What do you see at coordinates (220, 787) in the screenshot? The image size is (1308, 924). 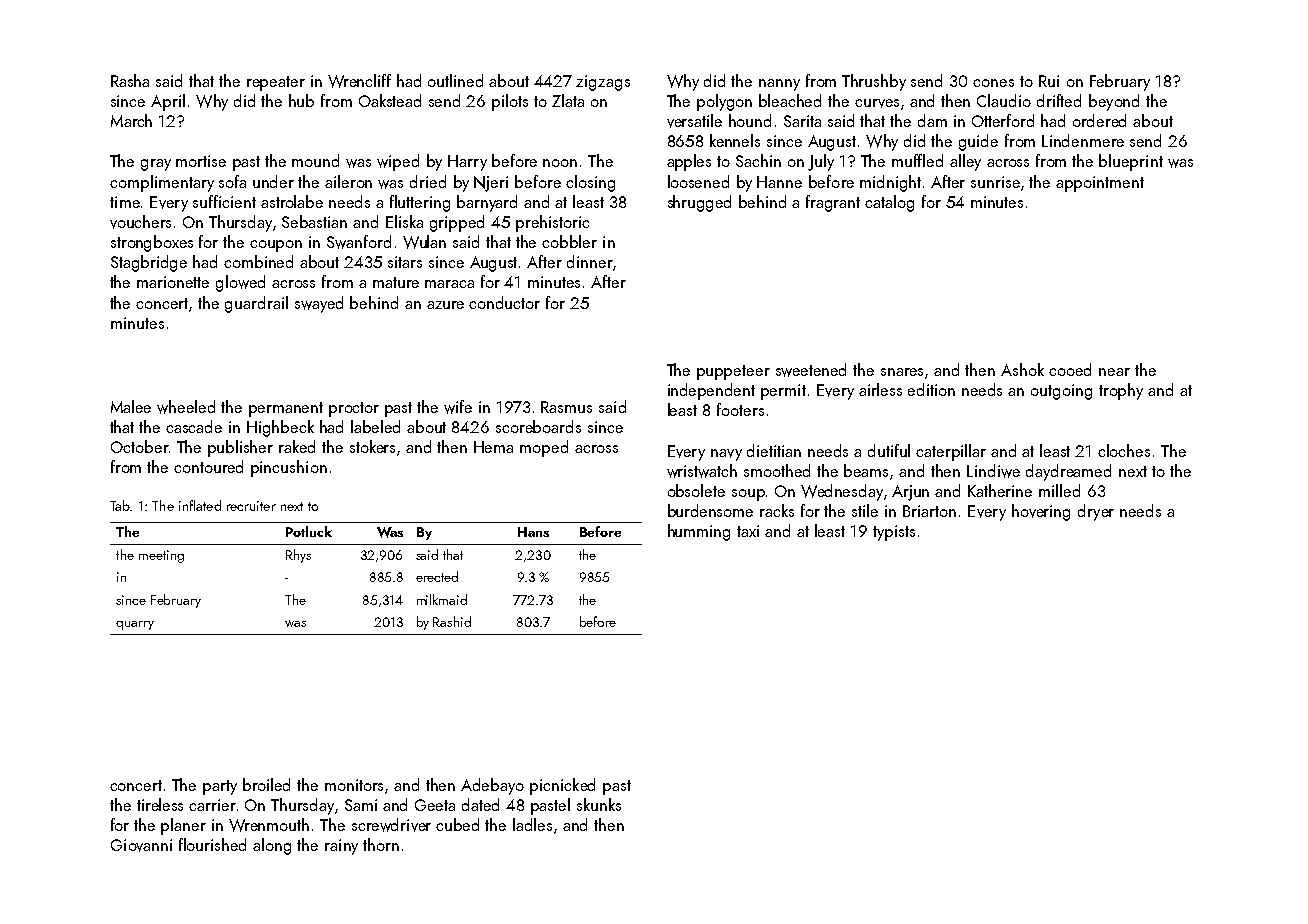 I see `party` at bounding box center [220, 787].
